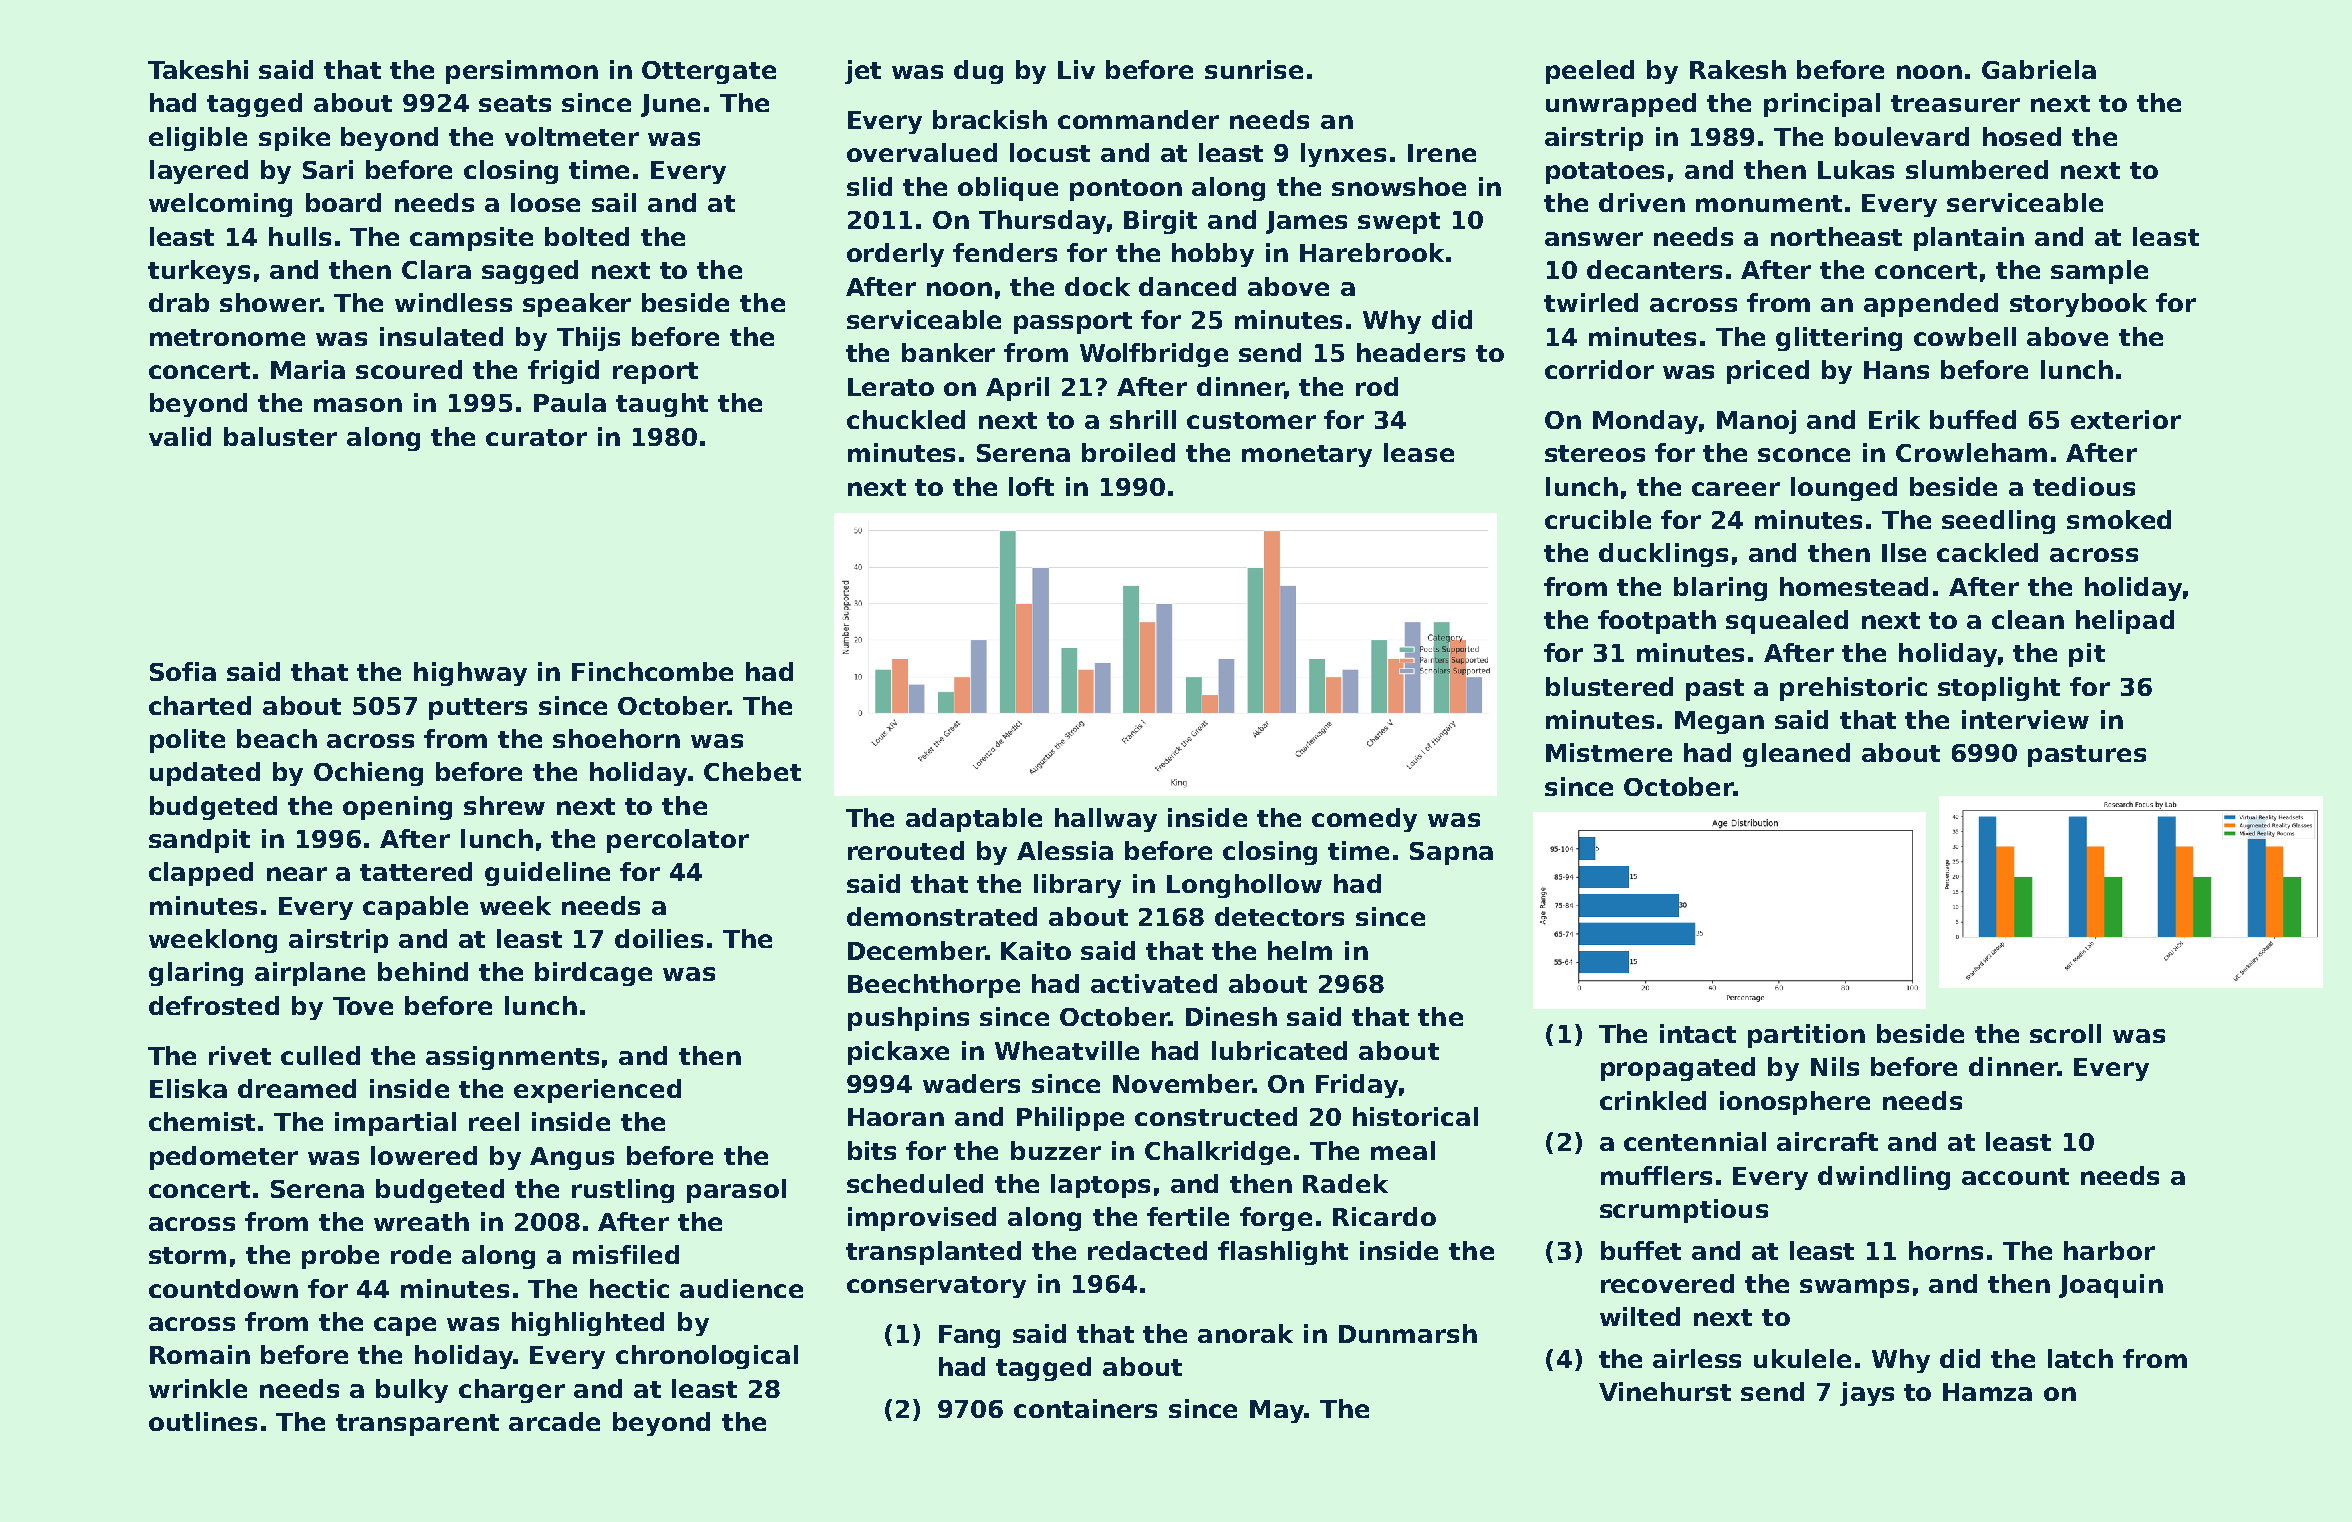  What do you see at coordinates (2039, 69) in the screenshot?
I see `Gabriela` at bounding box center [2039, 69].
